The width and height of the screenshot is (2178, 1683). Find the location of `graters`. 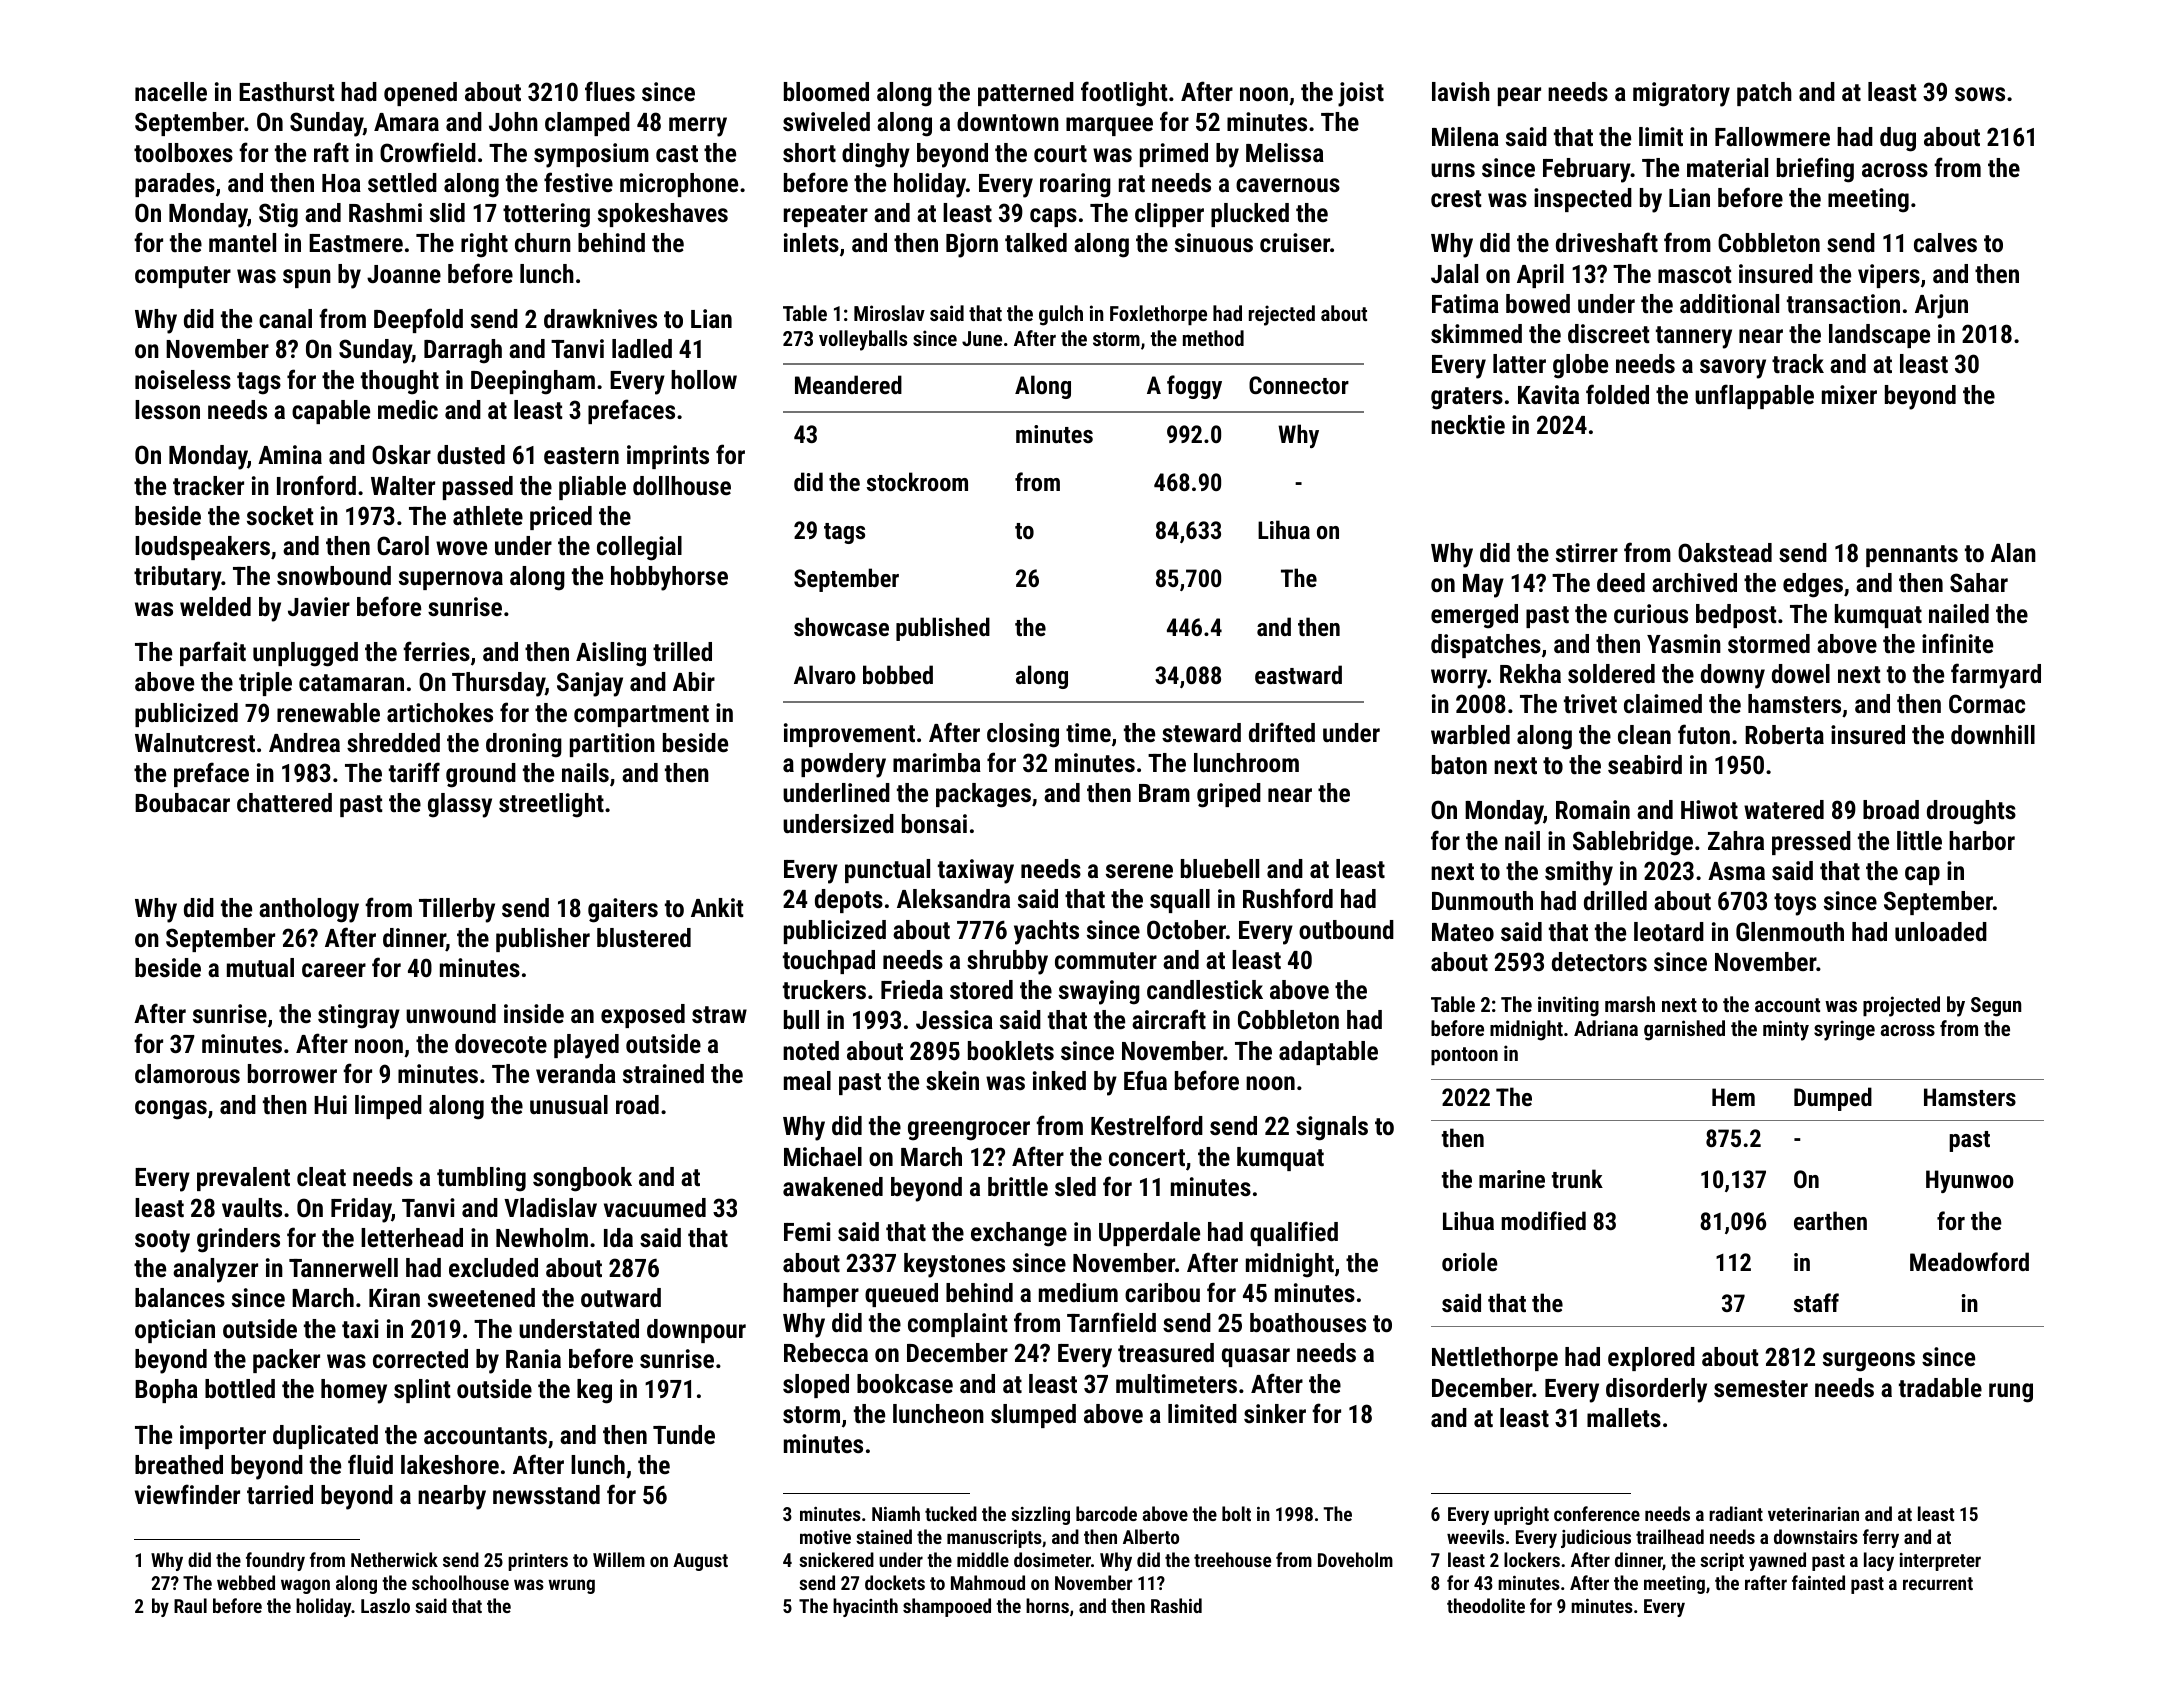

graters is located at coordinates (1467, 398).
